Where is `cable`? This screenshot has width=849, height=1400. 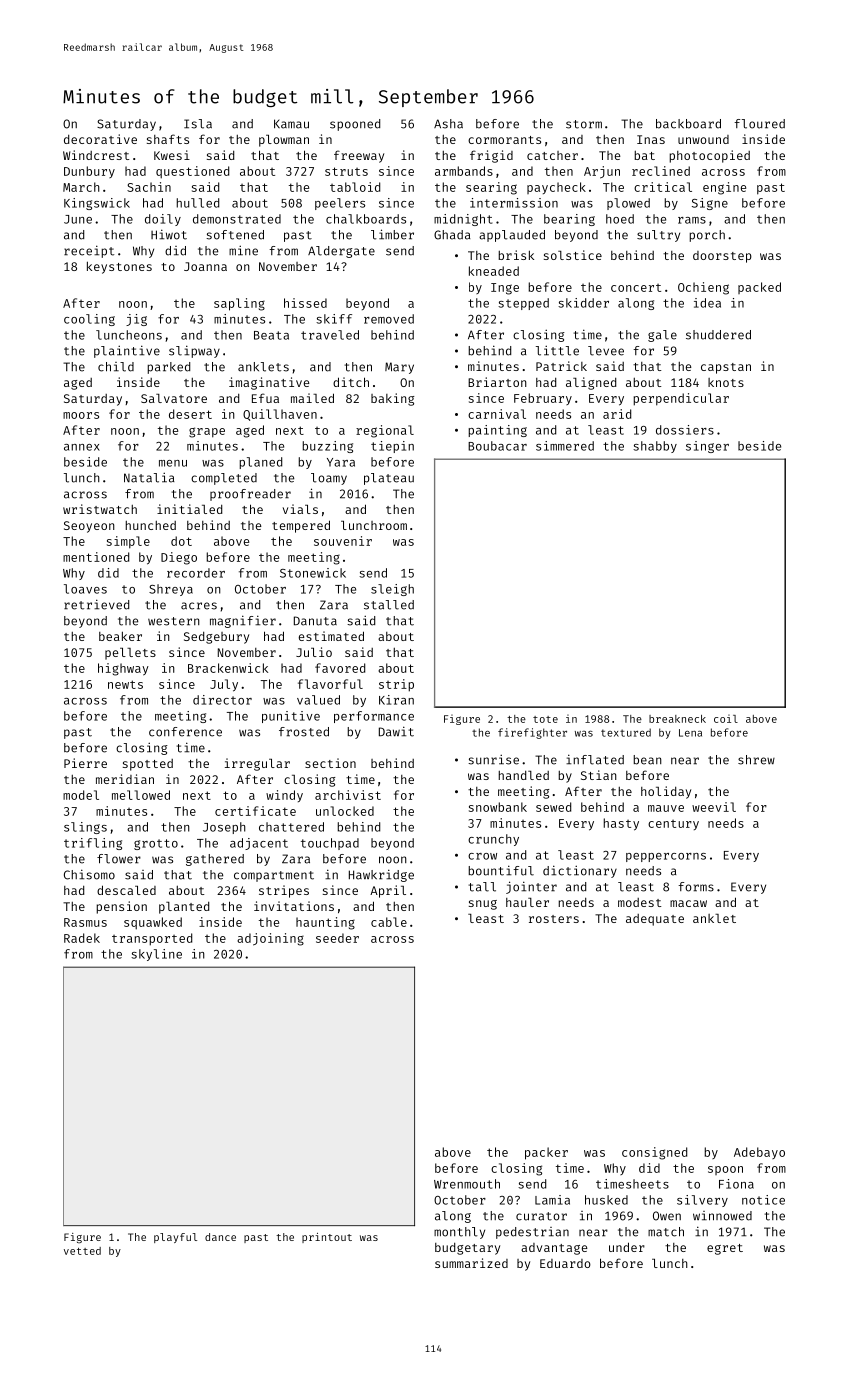
cable is located at coordinates (389, 922).
